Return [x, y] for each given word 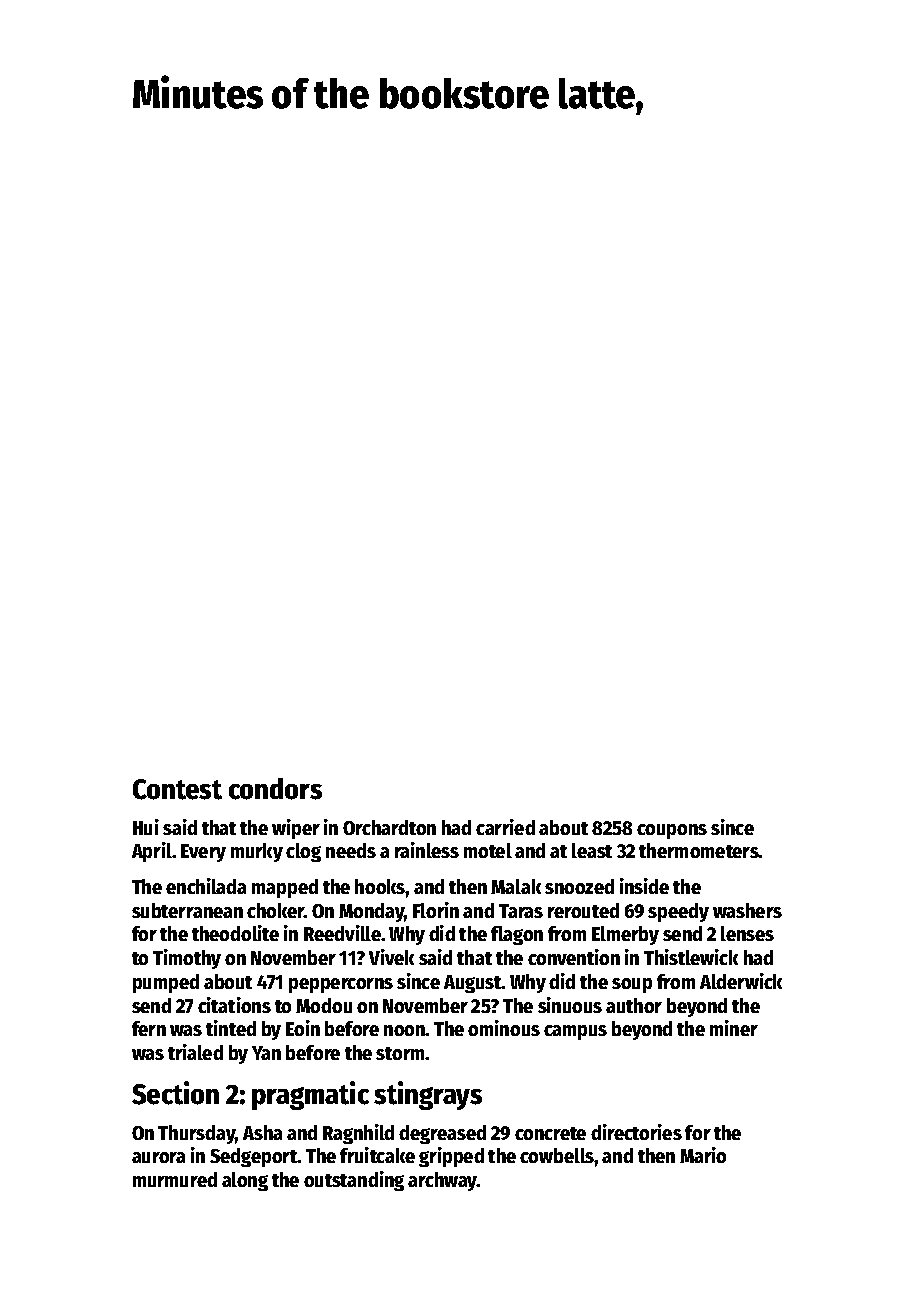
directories [636, 1132]
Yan [266, 1053]
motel [488, 850]
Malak [516, 886]
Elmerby [625, 935]
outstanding [354, 1181]
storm [400, 1053]
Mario [703, 1155]
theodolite [235, 933]
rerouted [583, 910]
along [245, 1181]
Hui [146, 827]
